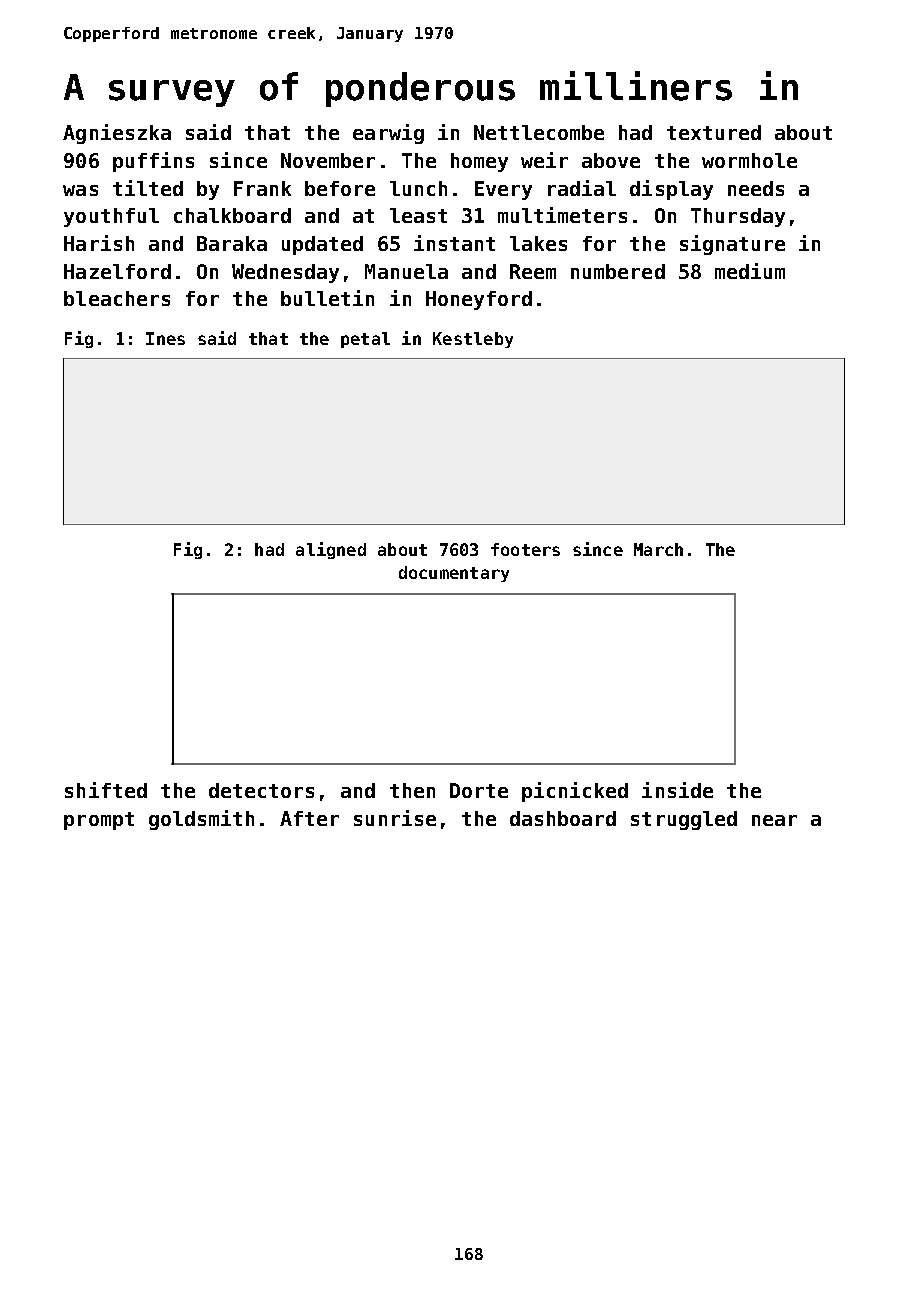 This page has height=1316, width=908. I want to click on Kestleby, so click(473, 340).
